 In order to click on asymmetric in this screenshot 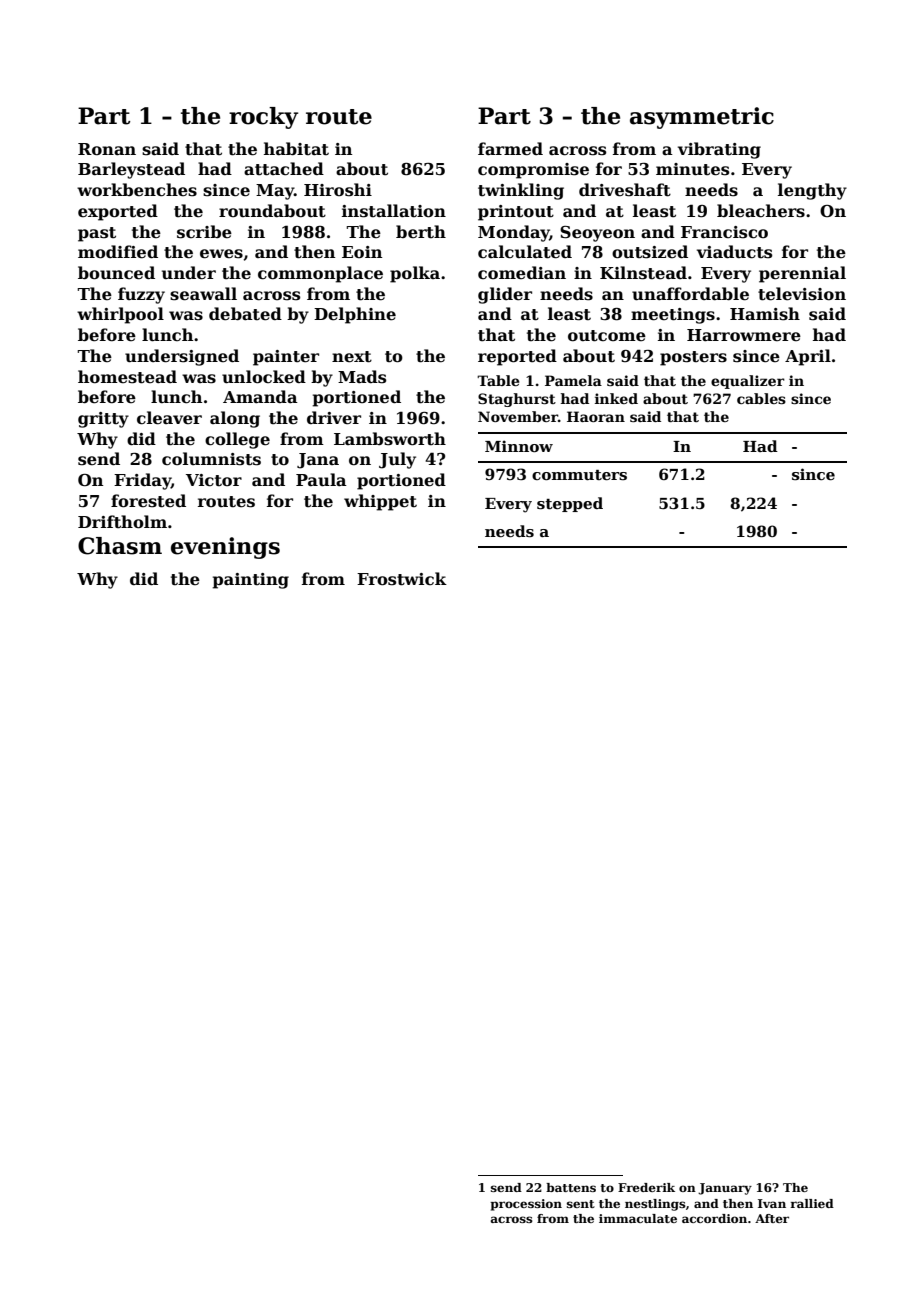, I will do `click(702, 118)`.
